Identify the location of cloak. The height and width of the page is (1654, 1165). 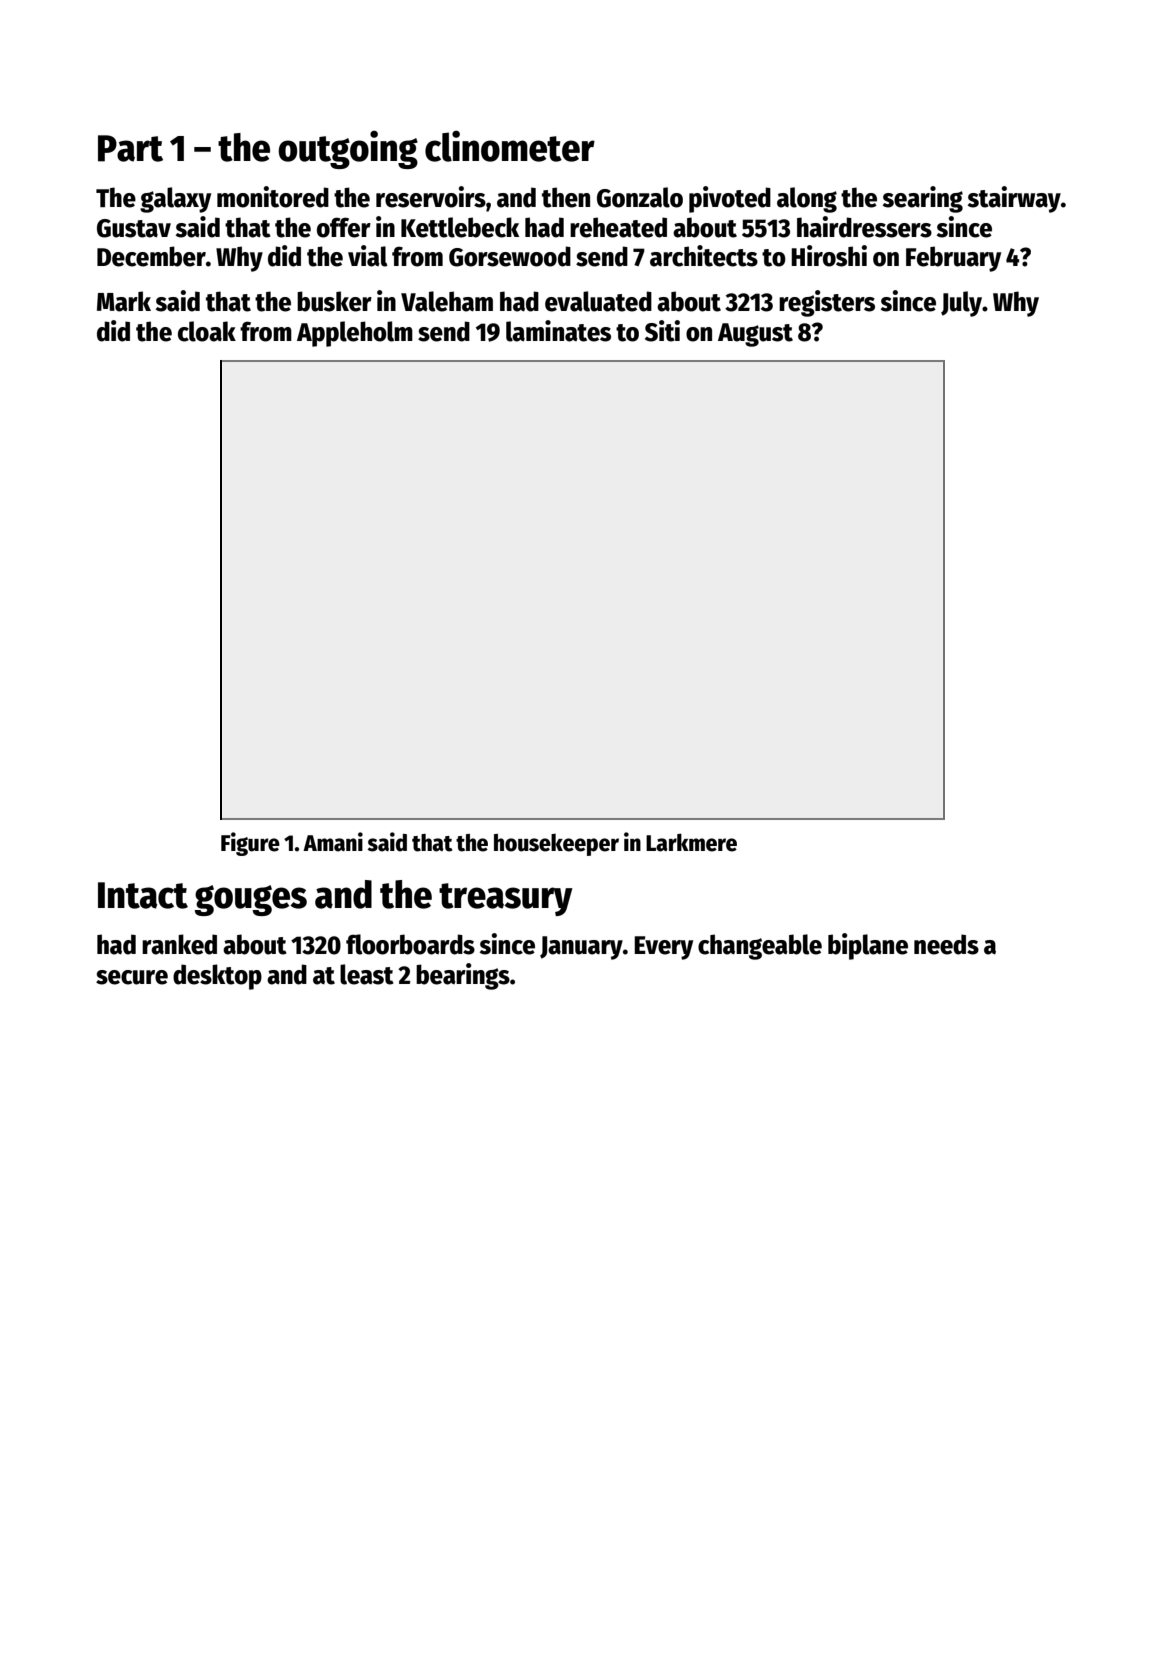
(207, 331).
